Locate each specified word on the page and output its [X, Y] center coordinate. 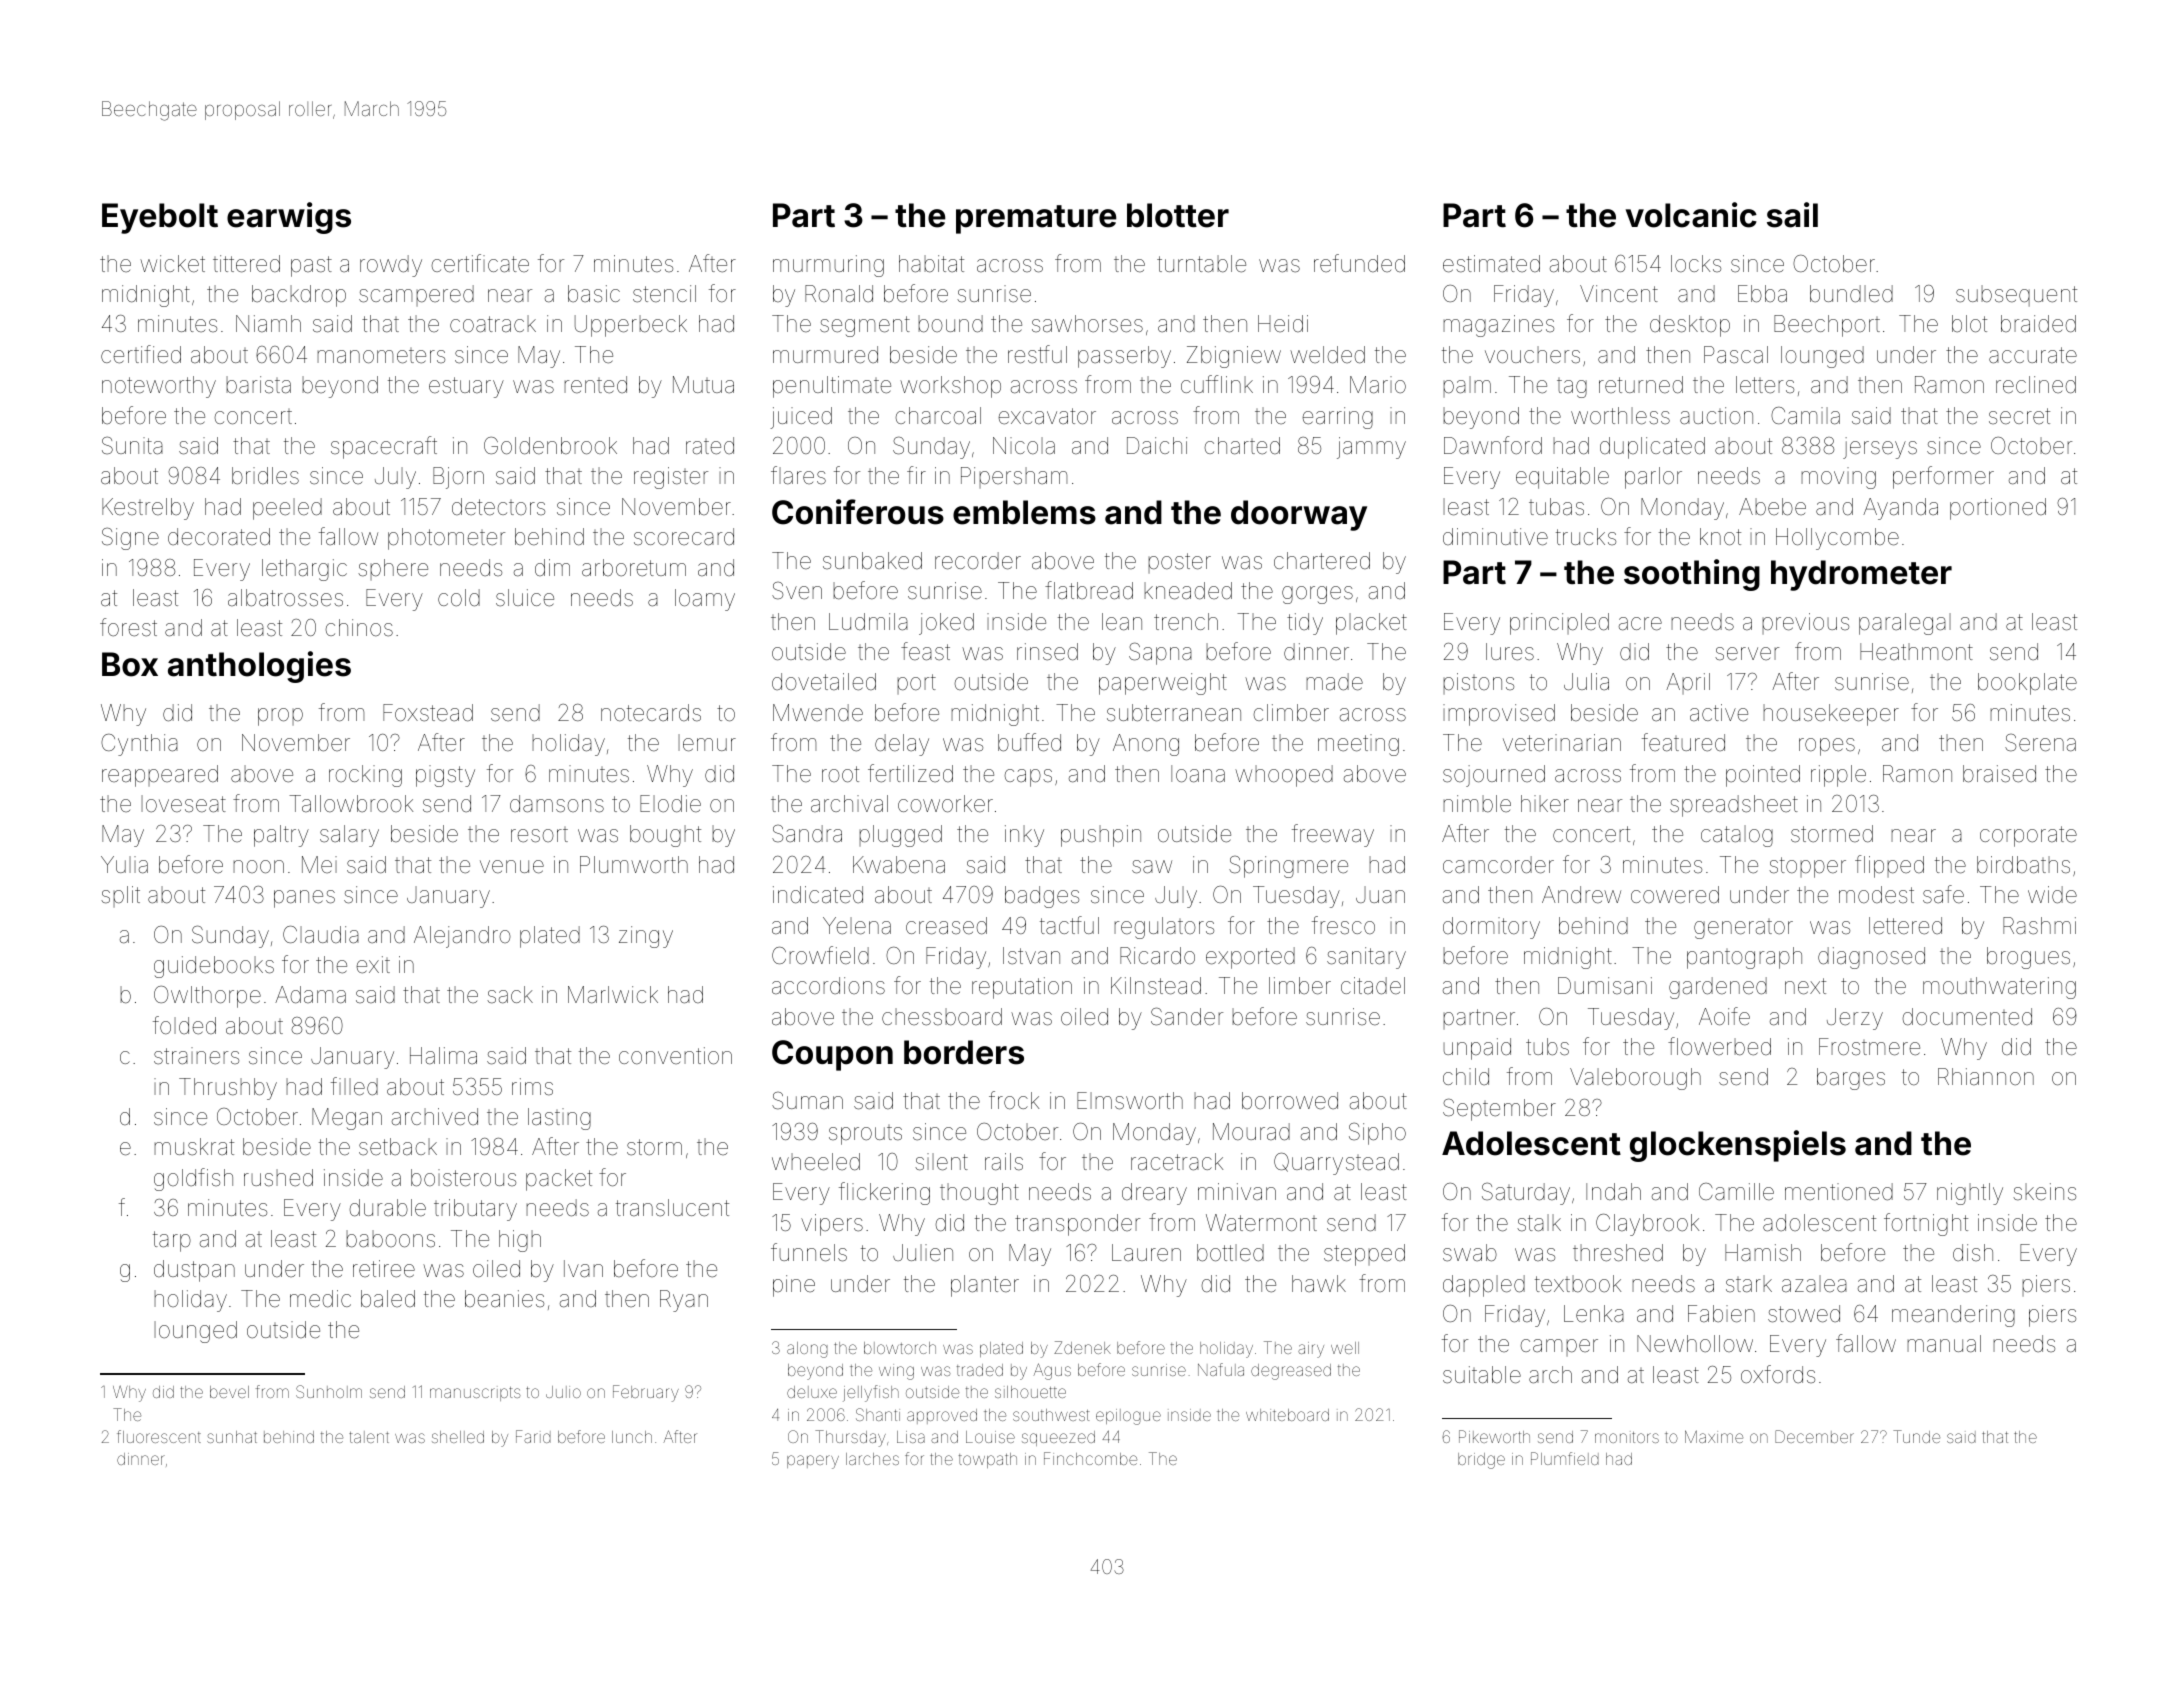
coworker [945, 803]
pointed [1763, 776]
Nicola [1024, 446]
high [520, 1241]
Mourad [1251, 1132]
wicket [172, 263]
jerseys [1880, 448]
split [120, 896]
